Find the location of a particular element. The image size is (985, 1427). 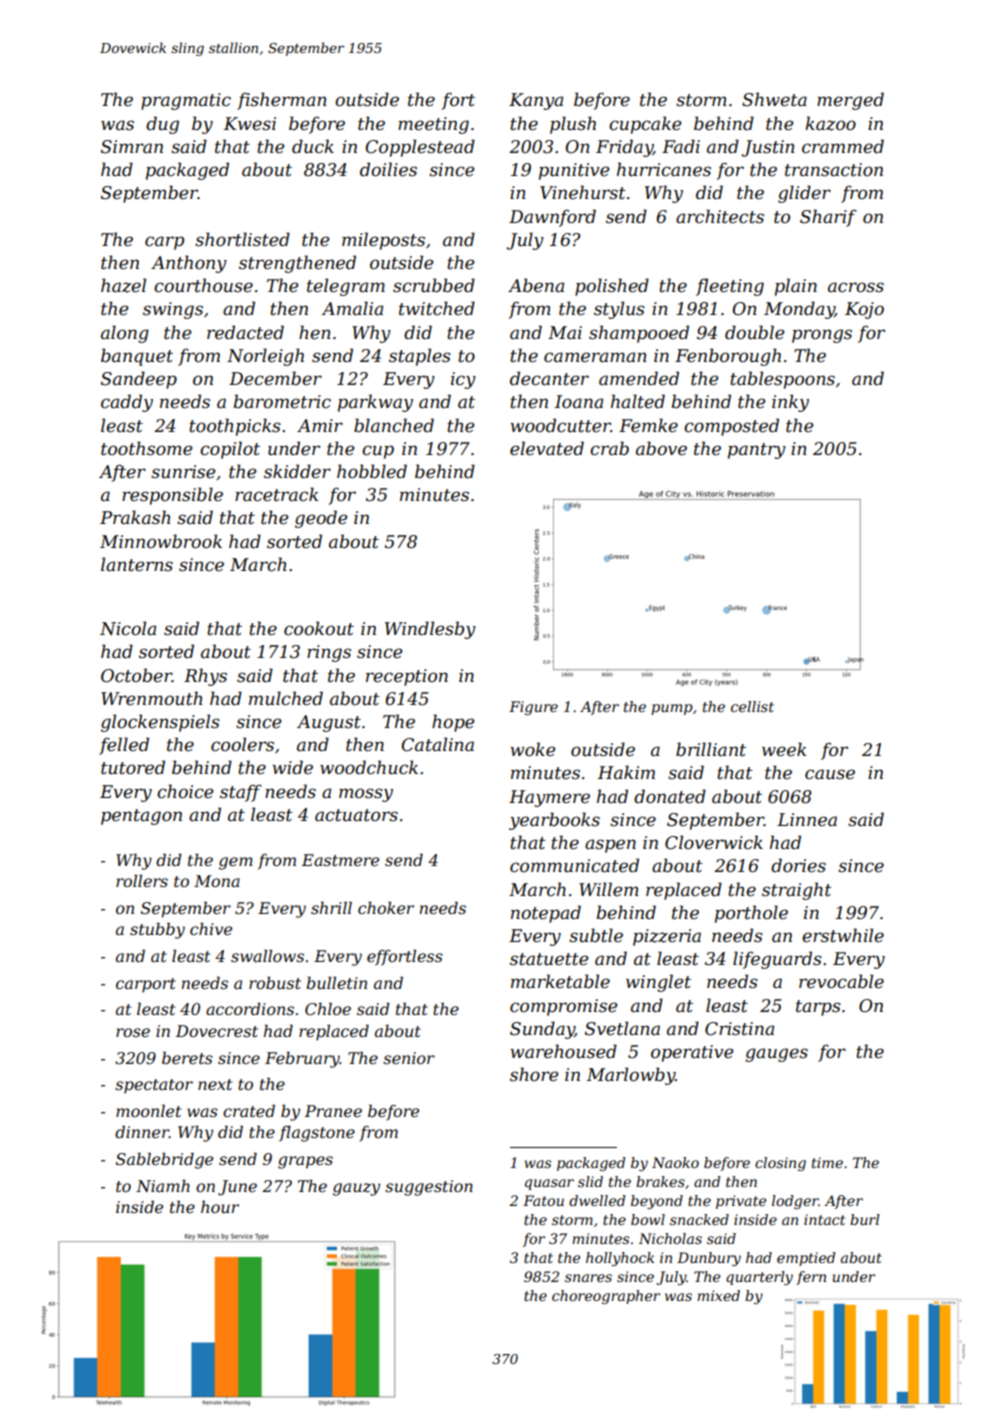

Ioana is located at coordinates (579, 401).
